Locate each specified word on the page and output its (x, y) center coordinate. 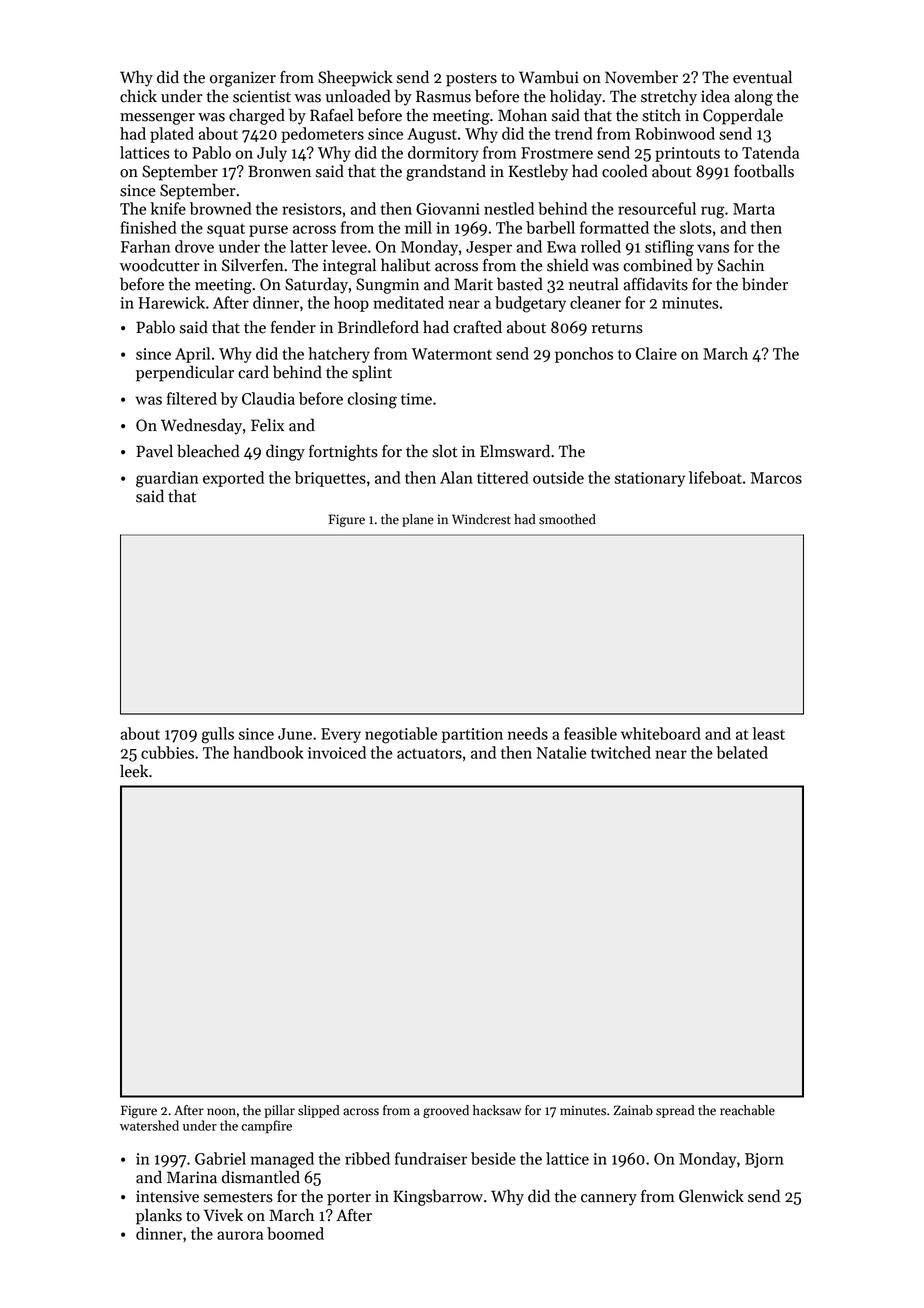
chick (138, 96)
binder (765, 284)
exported (233, 479)
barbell (550, 227)
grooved (446, 1111)
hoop (351, 304)
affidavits (655, 284)
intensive (167, 1196)
